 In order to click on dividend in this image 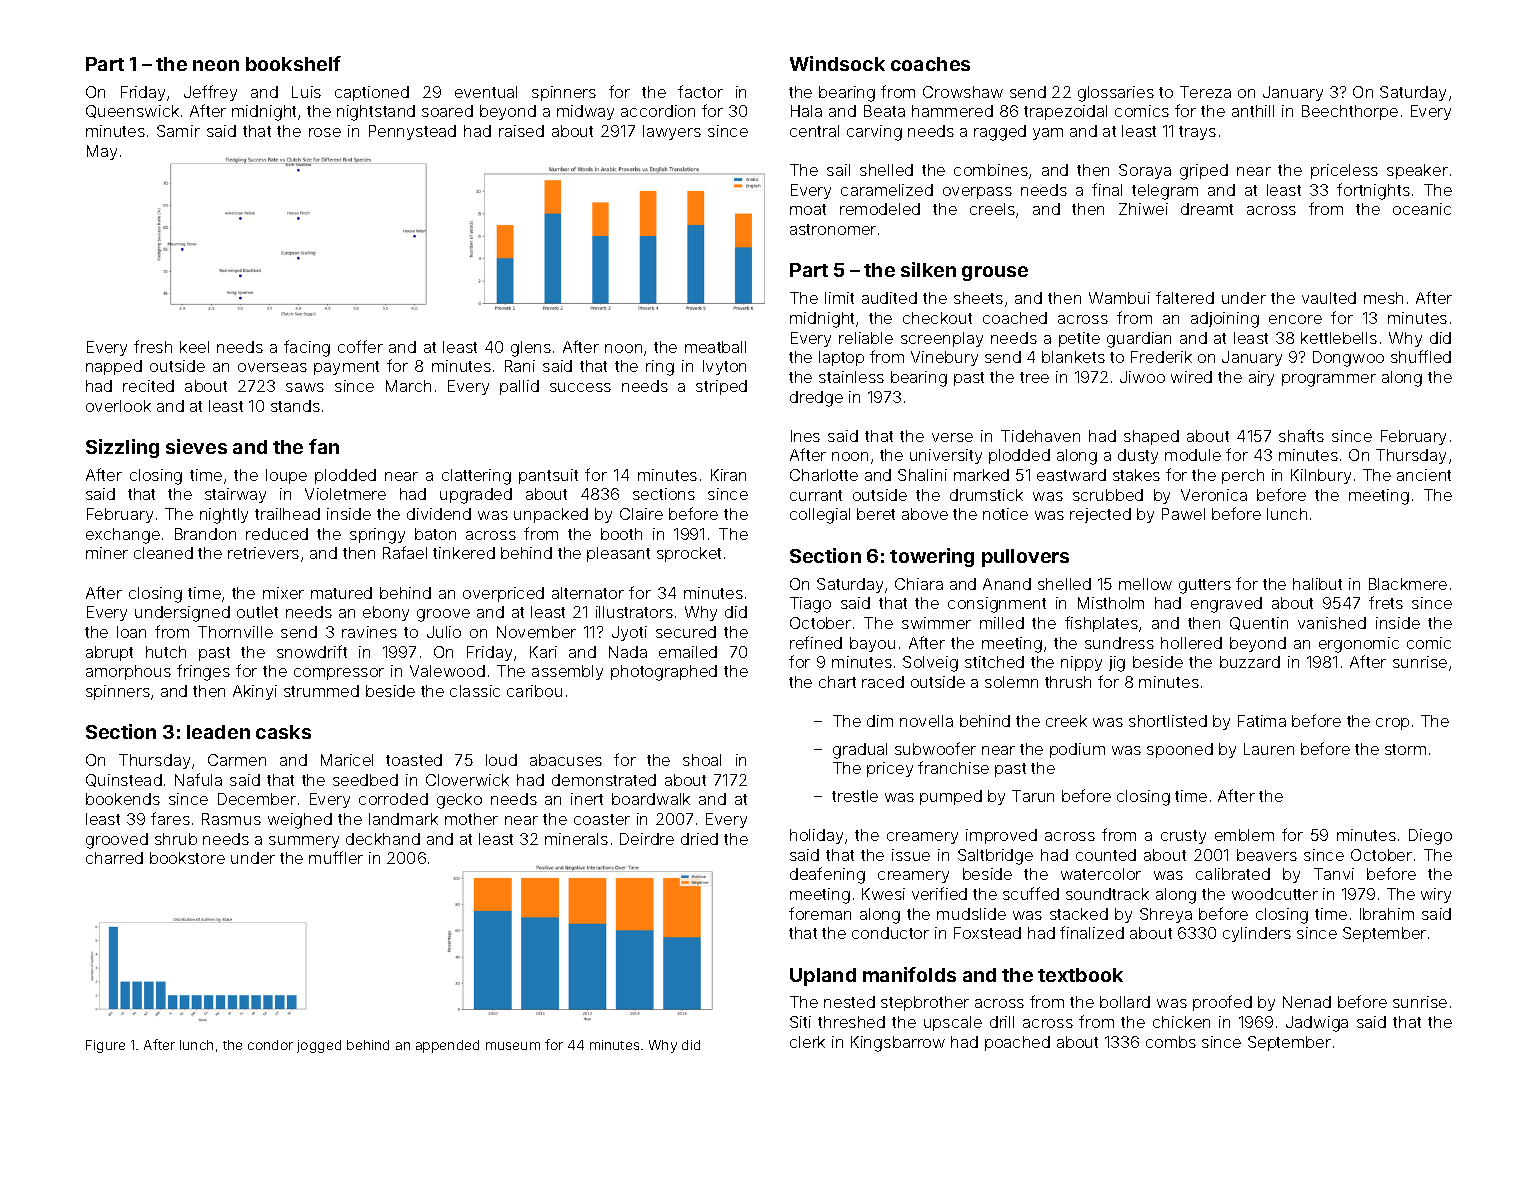, I will do `click(439, 514)`.
